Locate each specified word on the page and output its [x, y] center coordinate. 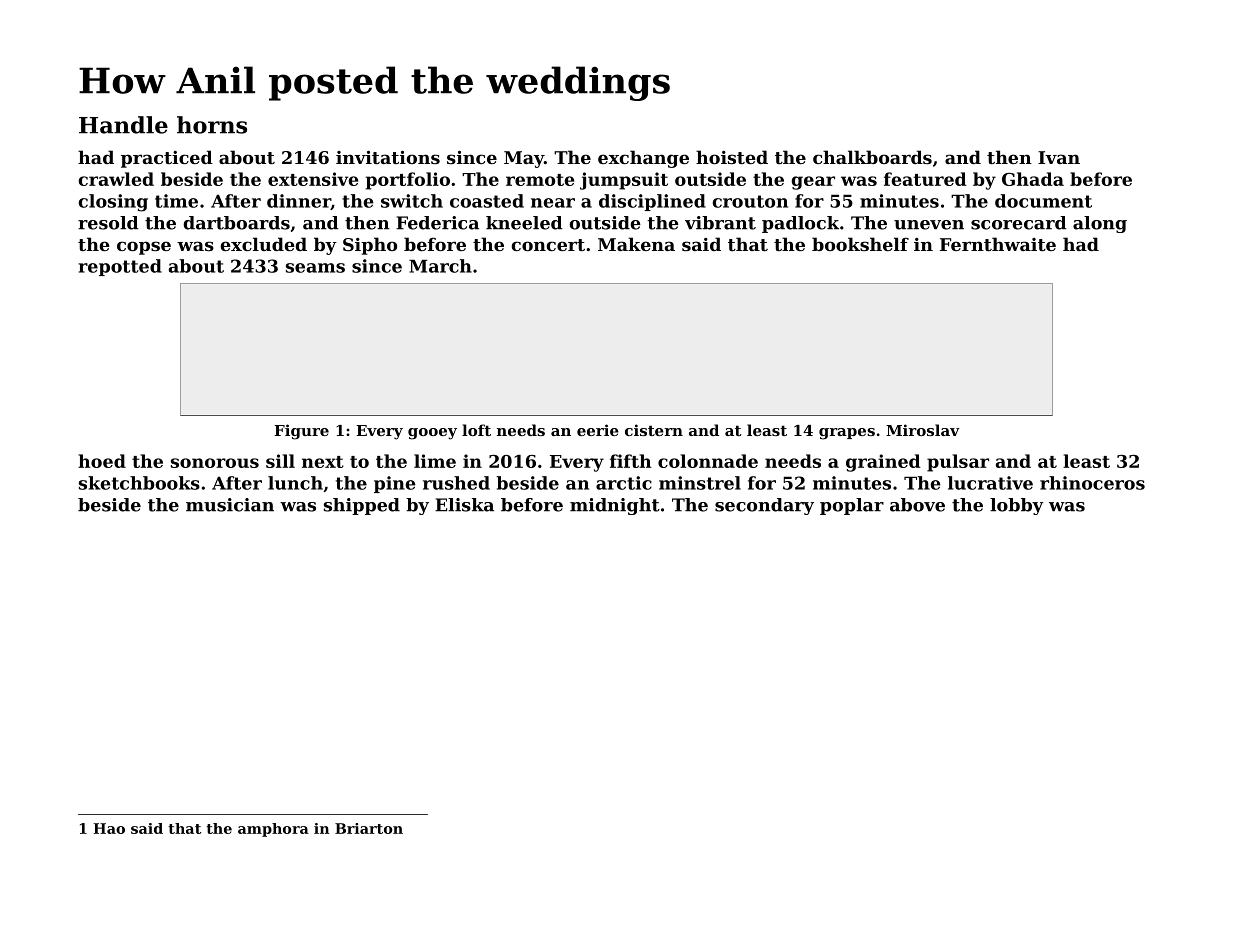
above [917, 505]
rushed [456, 483]
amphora [273, 830]
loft [476, 430]
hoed [102, 461]
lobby [1017, 506]
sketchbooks [139, 483]
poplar [852, 506]
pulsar [958, 463]
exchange [643, 159]
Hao [109, 828]
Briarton [369, 828]
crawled [116, 179]
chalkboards [872, 157]
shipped [362, 506]
